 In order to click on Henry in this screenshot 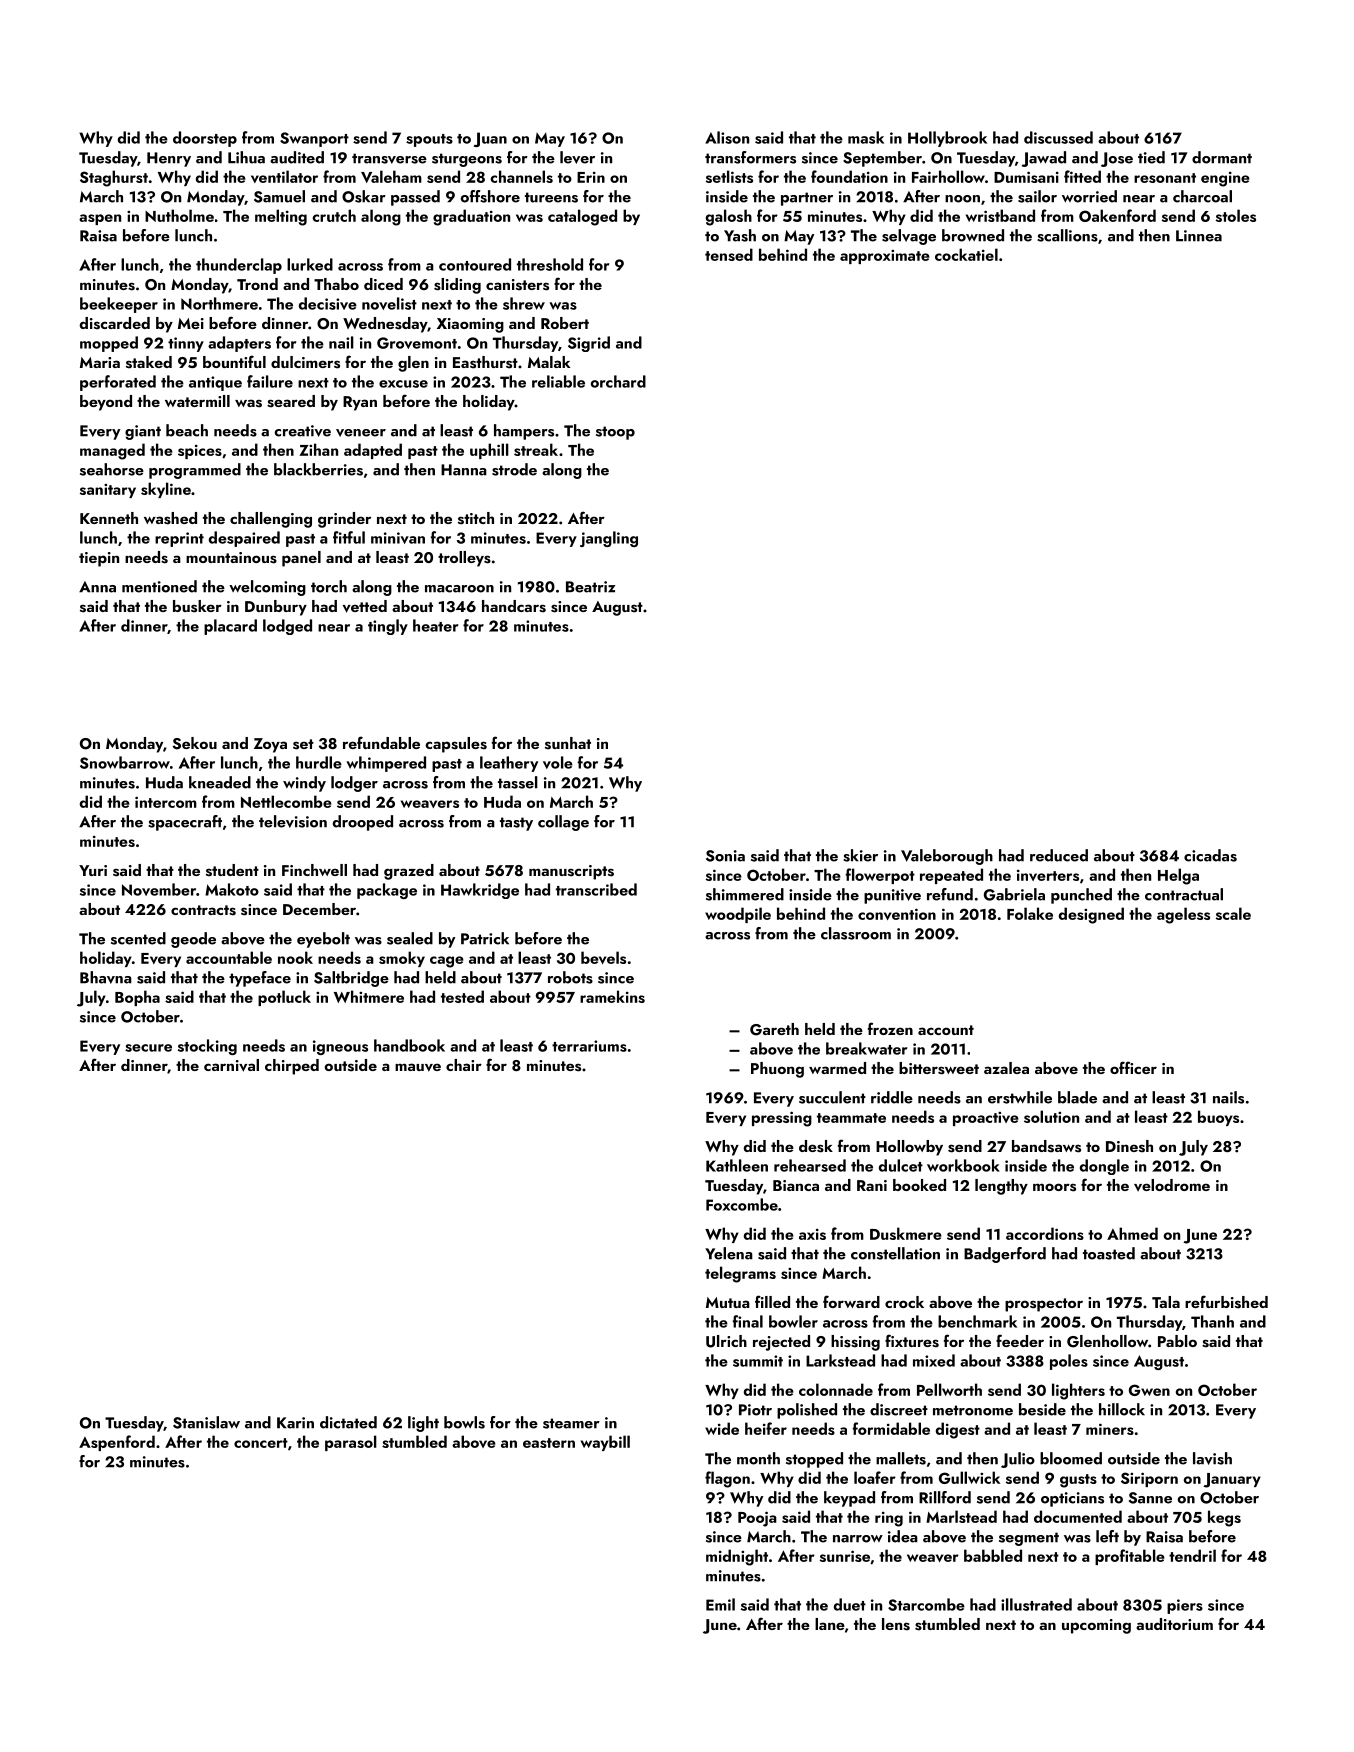, I will do `click(169, 159)`.
